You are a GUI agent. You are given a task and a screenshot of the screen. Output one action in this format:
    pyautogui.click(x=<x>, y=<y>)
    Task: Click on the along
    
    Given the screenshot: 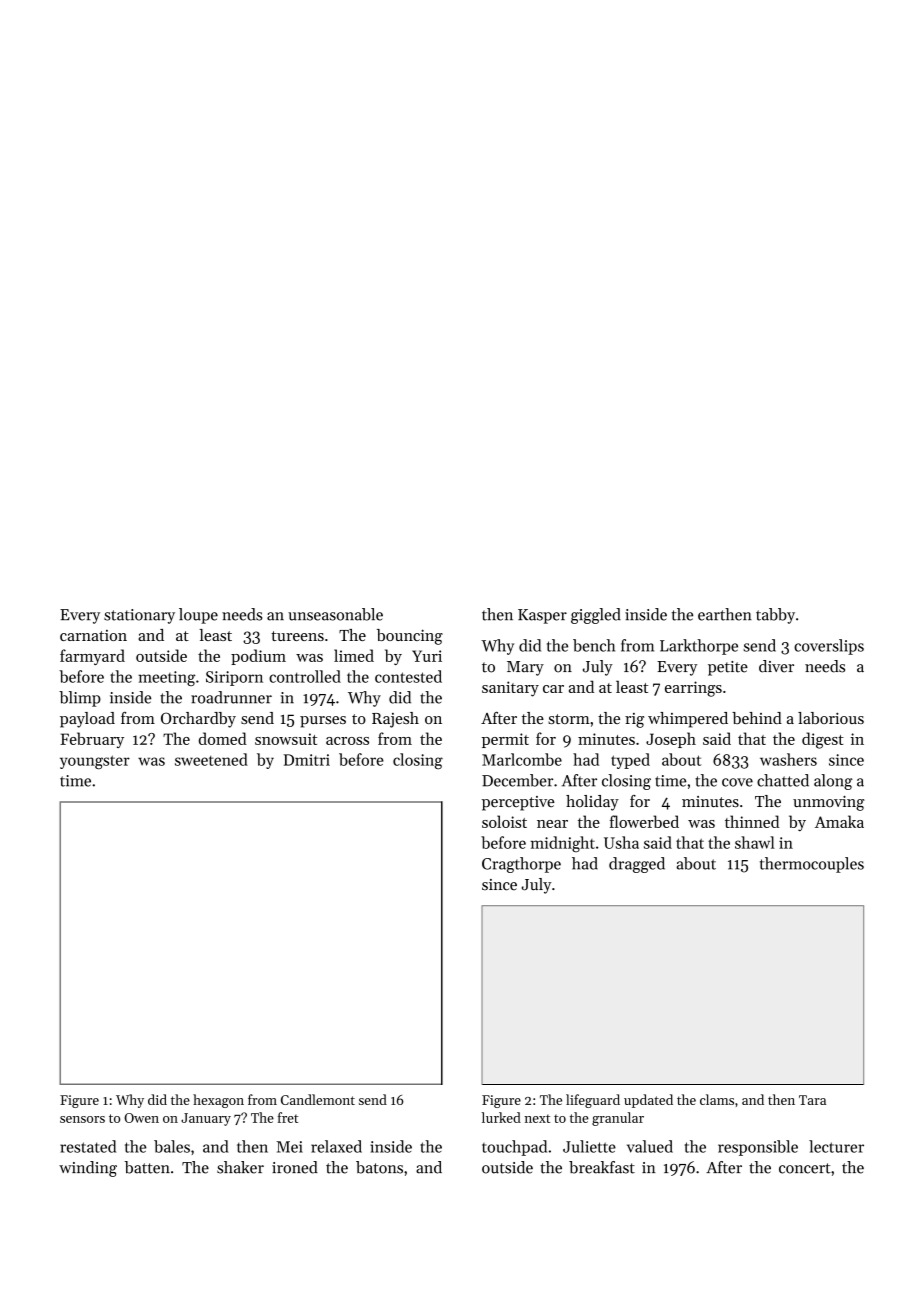 What is the action you would take?
    pyautogui.click(x=833, y=782)
